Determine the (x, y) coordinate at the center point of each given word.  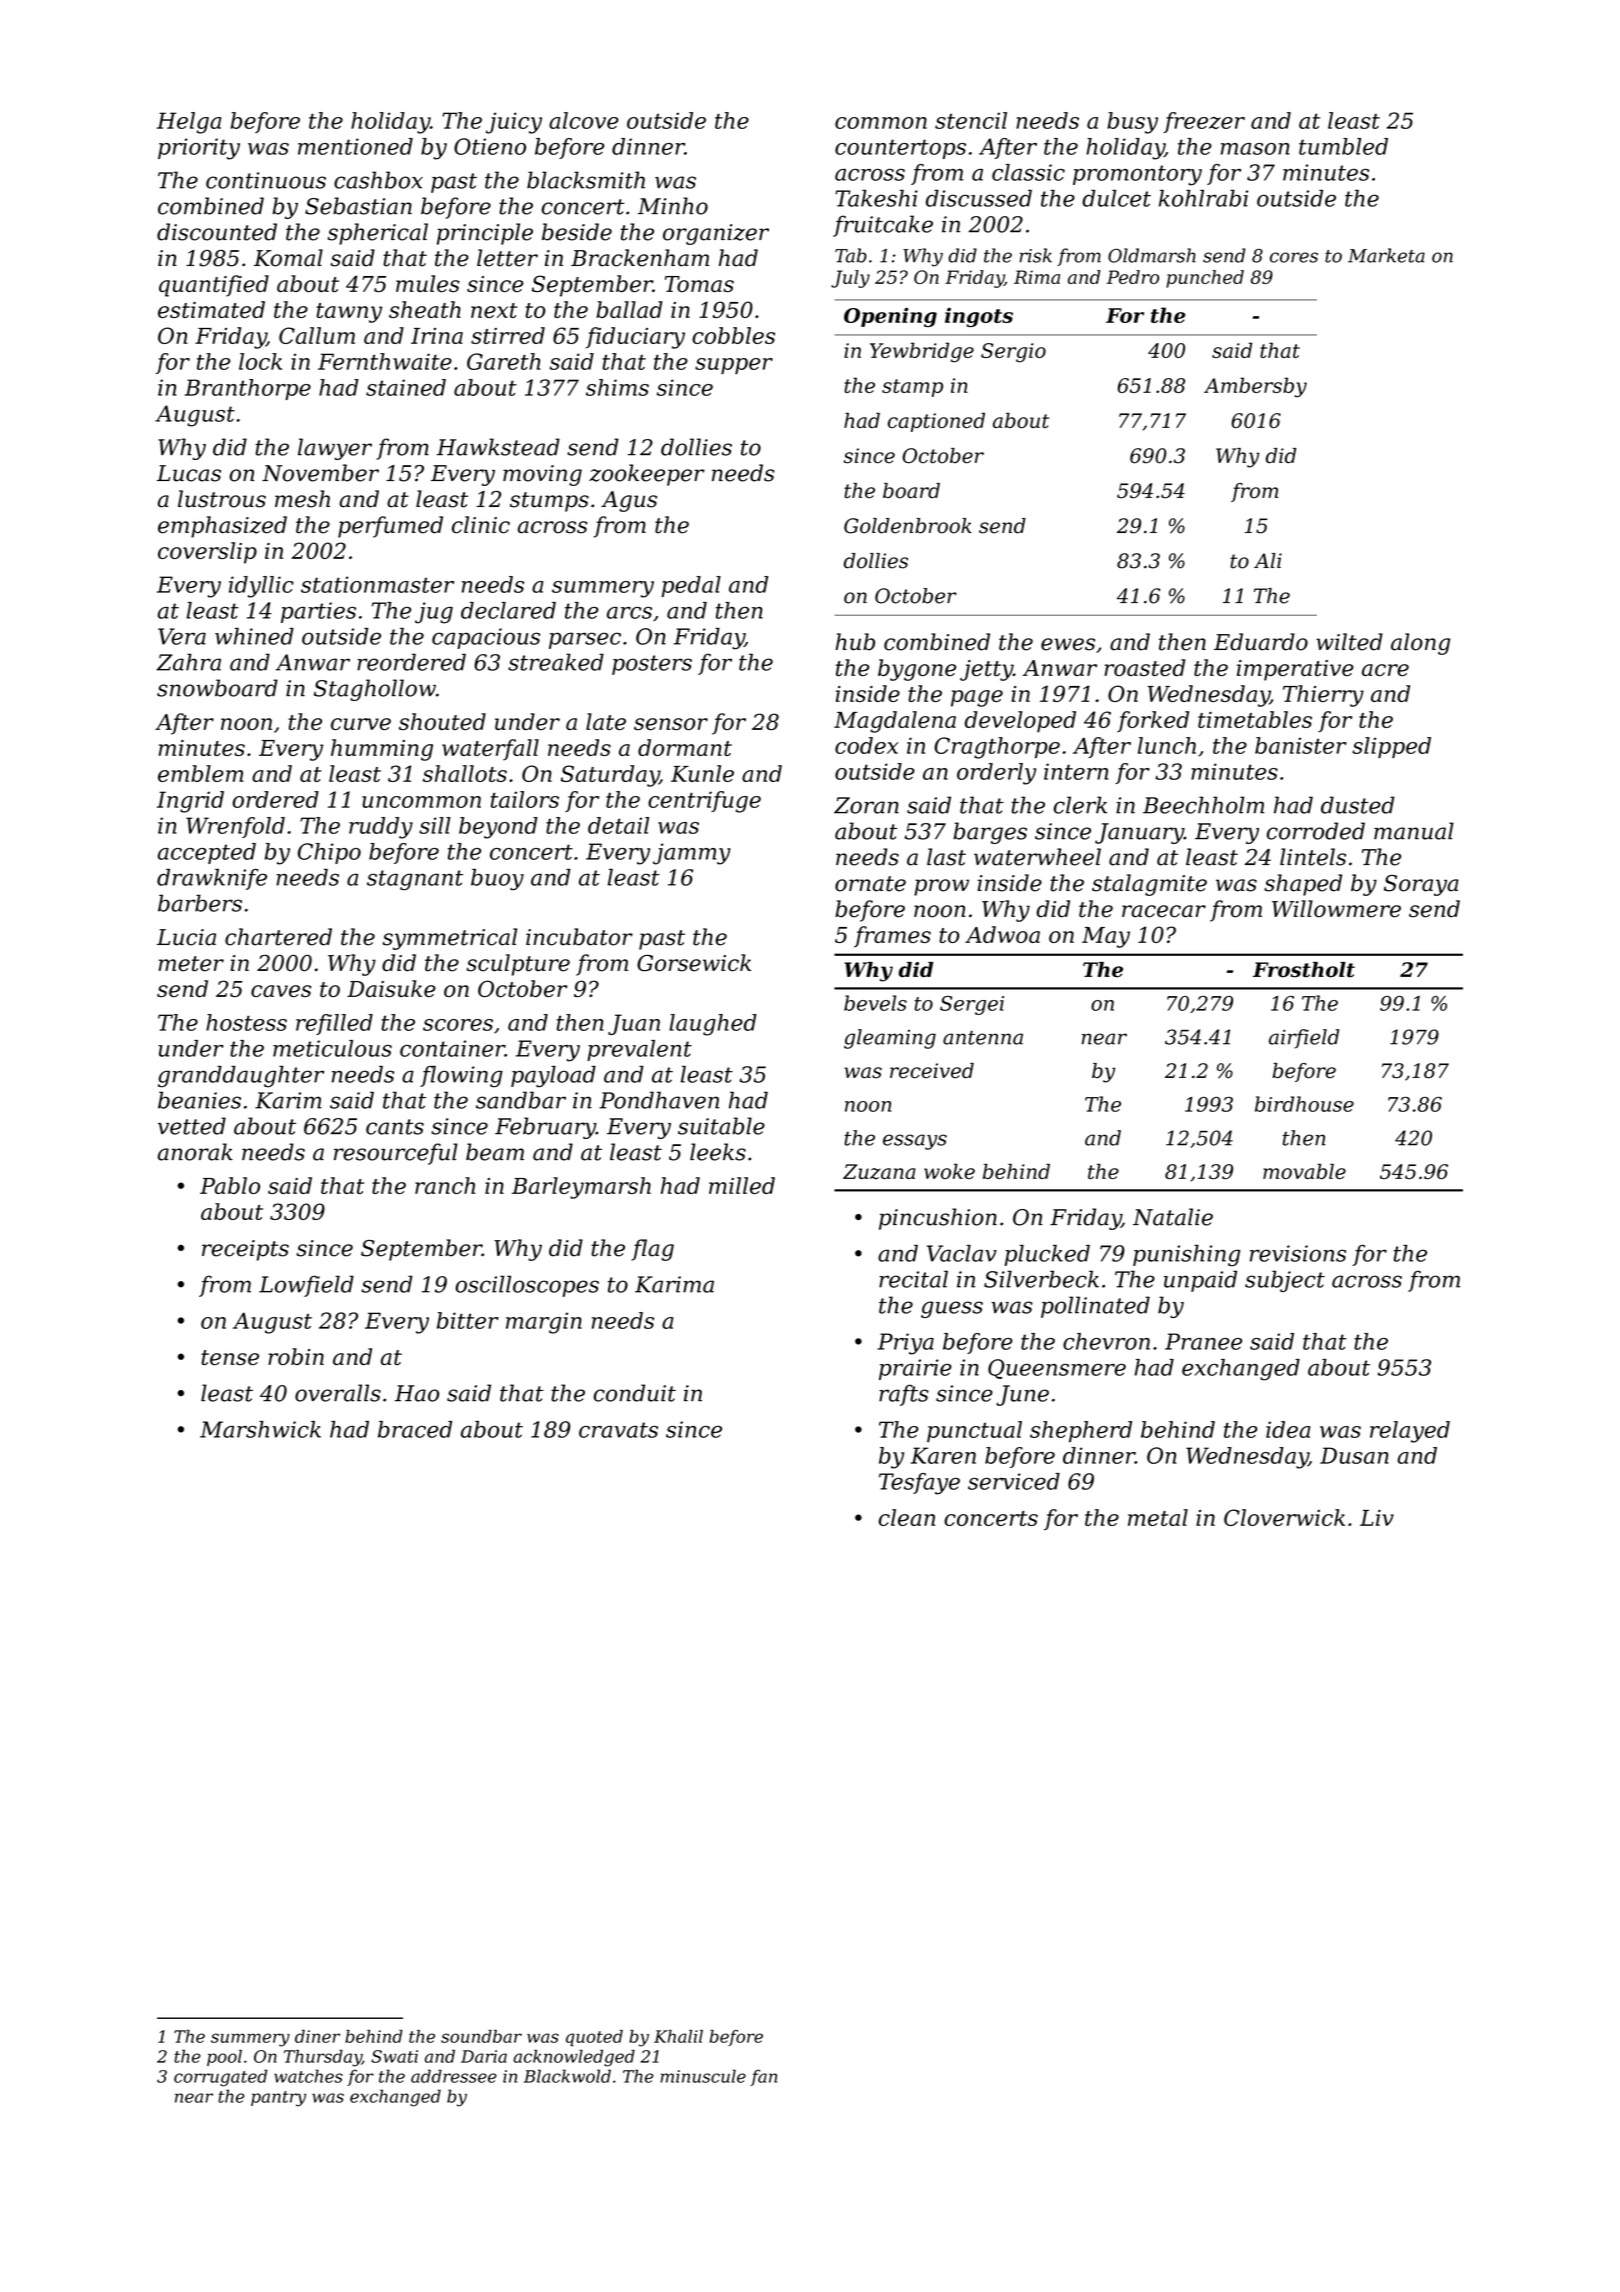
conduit (635, 1393)
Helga (189, 123)
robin (296, 1356)
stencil (971, 120)
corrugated (220, 2078)
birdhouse (1304, 1104)
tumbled (1343, 146)
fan (763, 2077)
